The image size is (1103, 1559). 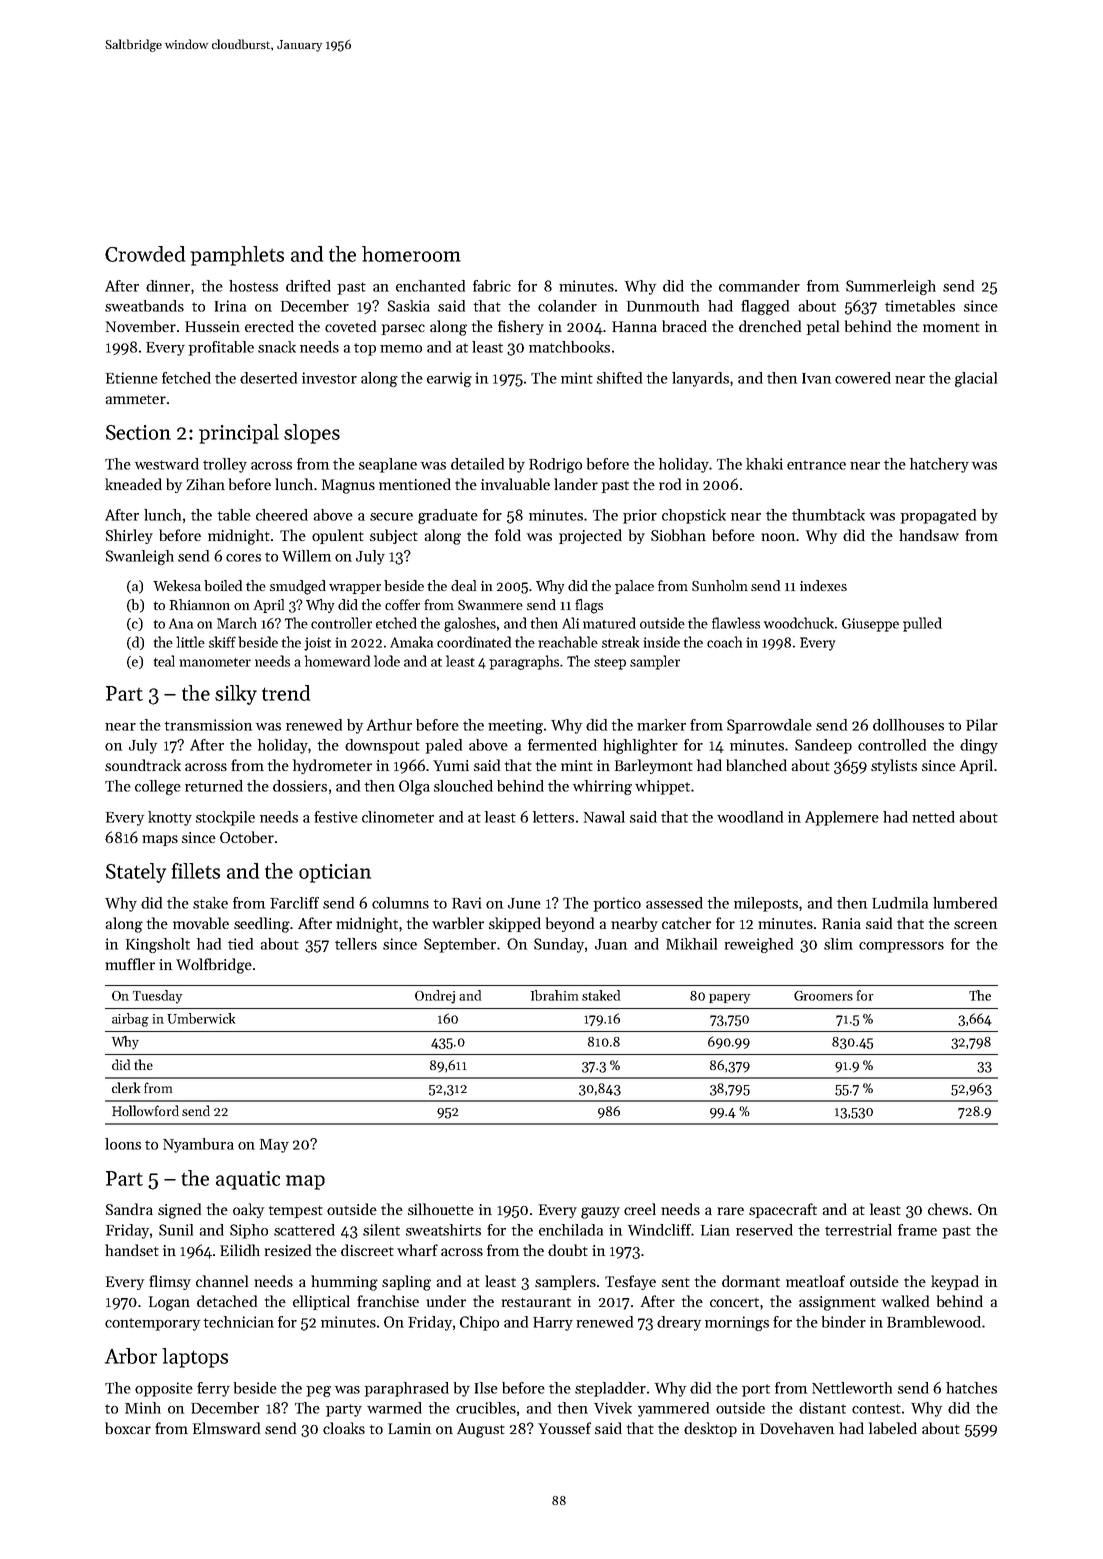 What do you see at coordinates (553, 817) in the screenshot?
I see `letters` at bounding box center [553, 817].
